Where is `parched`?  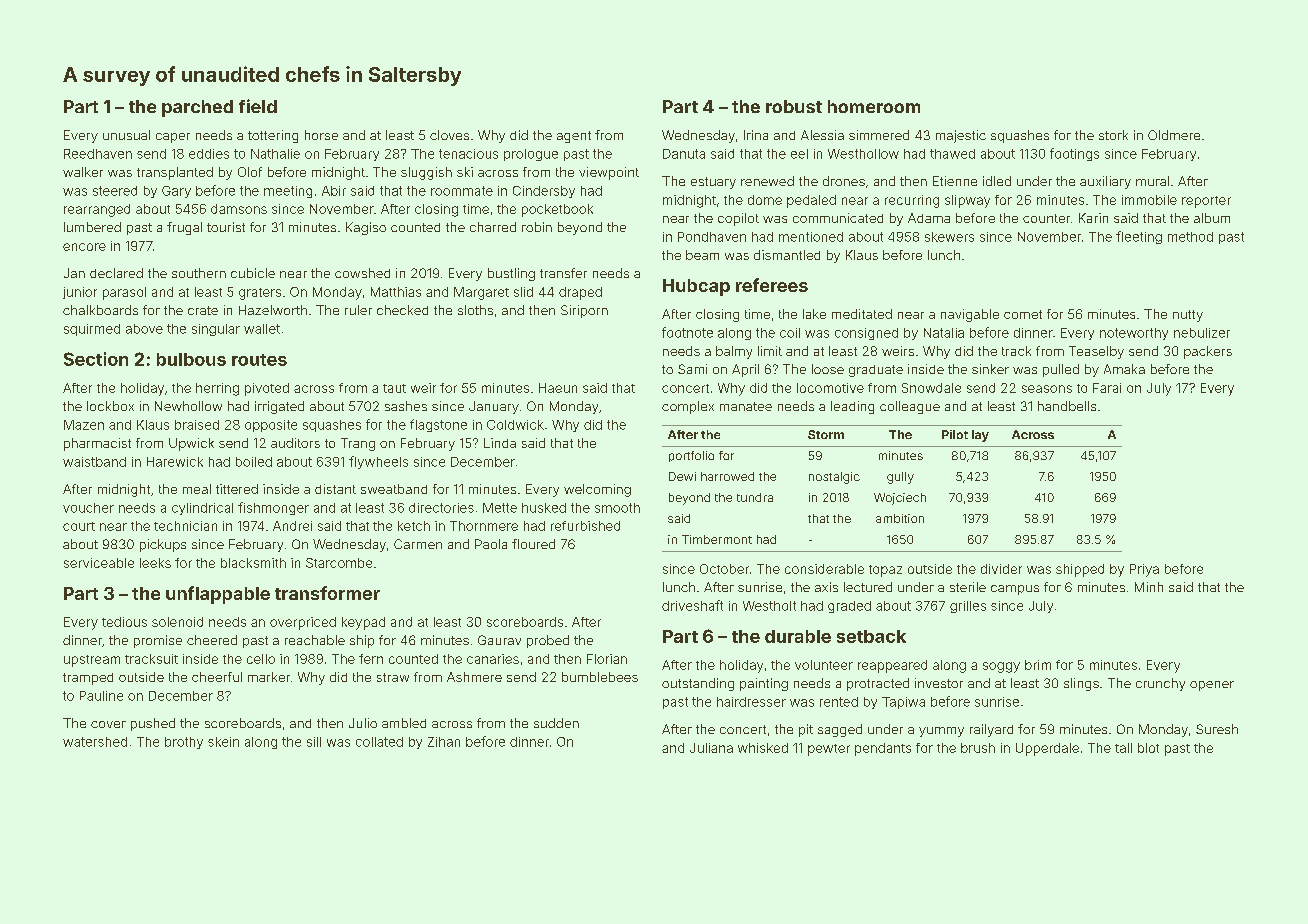 parched is located at coordinates (197, 108).
